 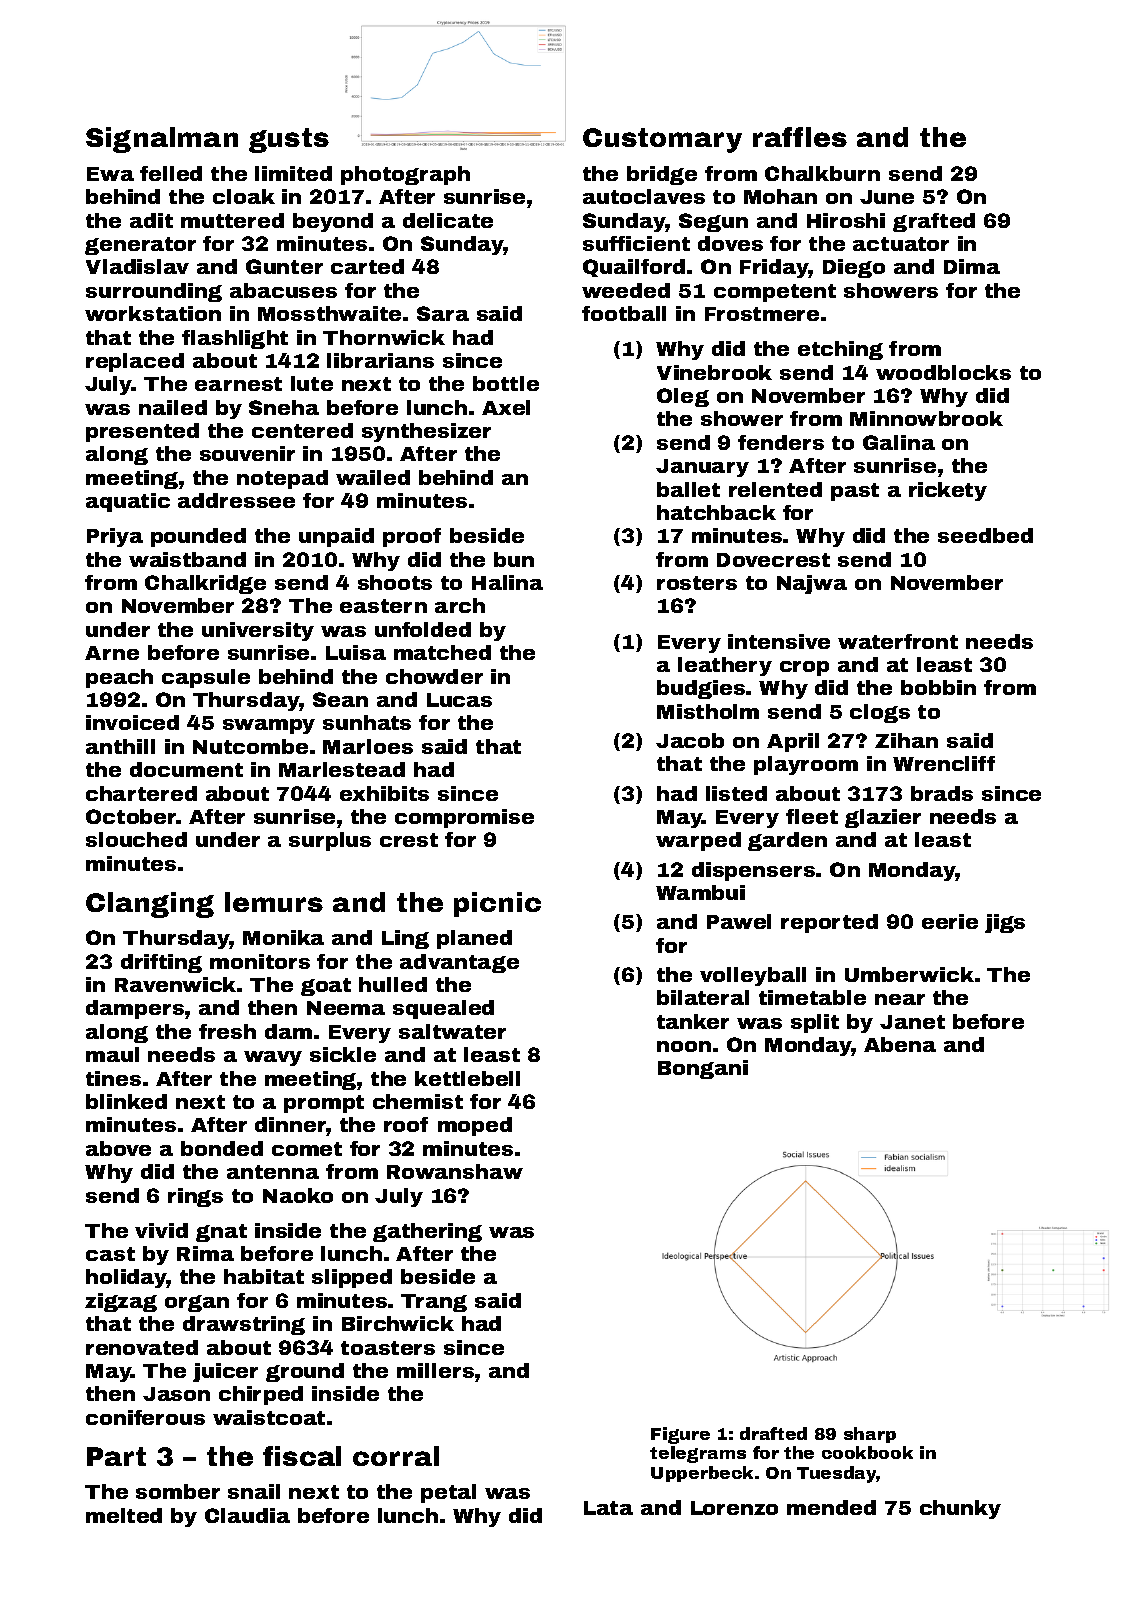 What do you see at coordinates (608, 1508) in the screenshot?
I see `Lata` at bounding box center [608, 1508].
